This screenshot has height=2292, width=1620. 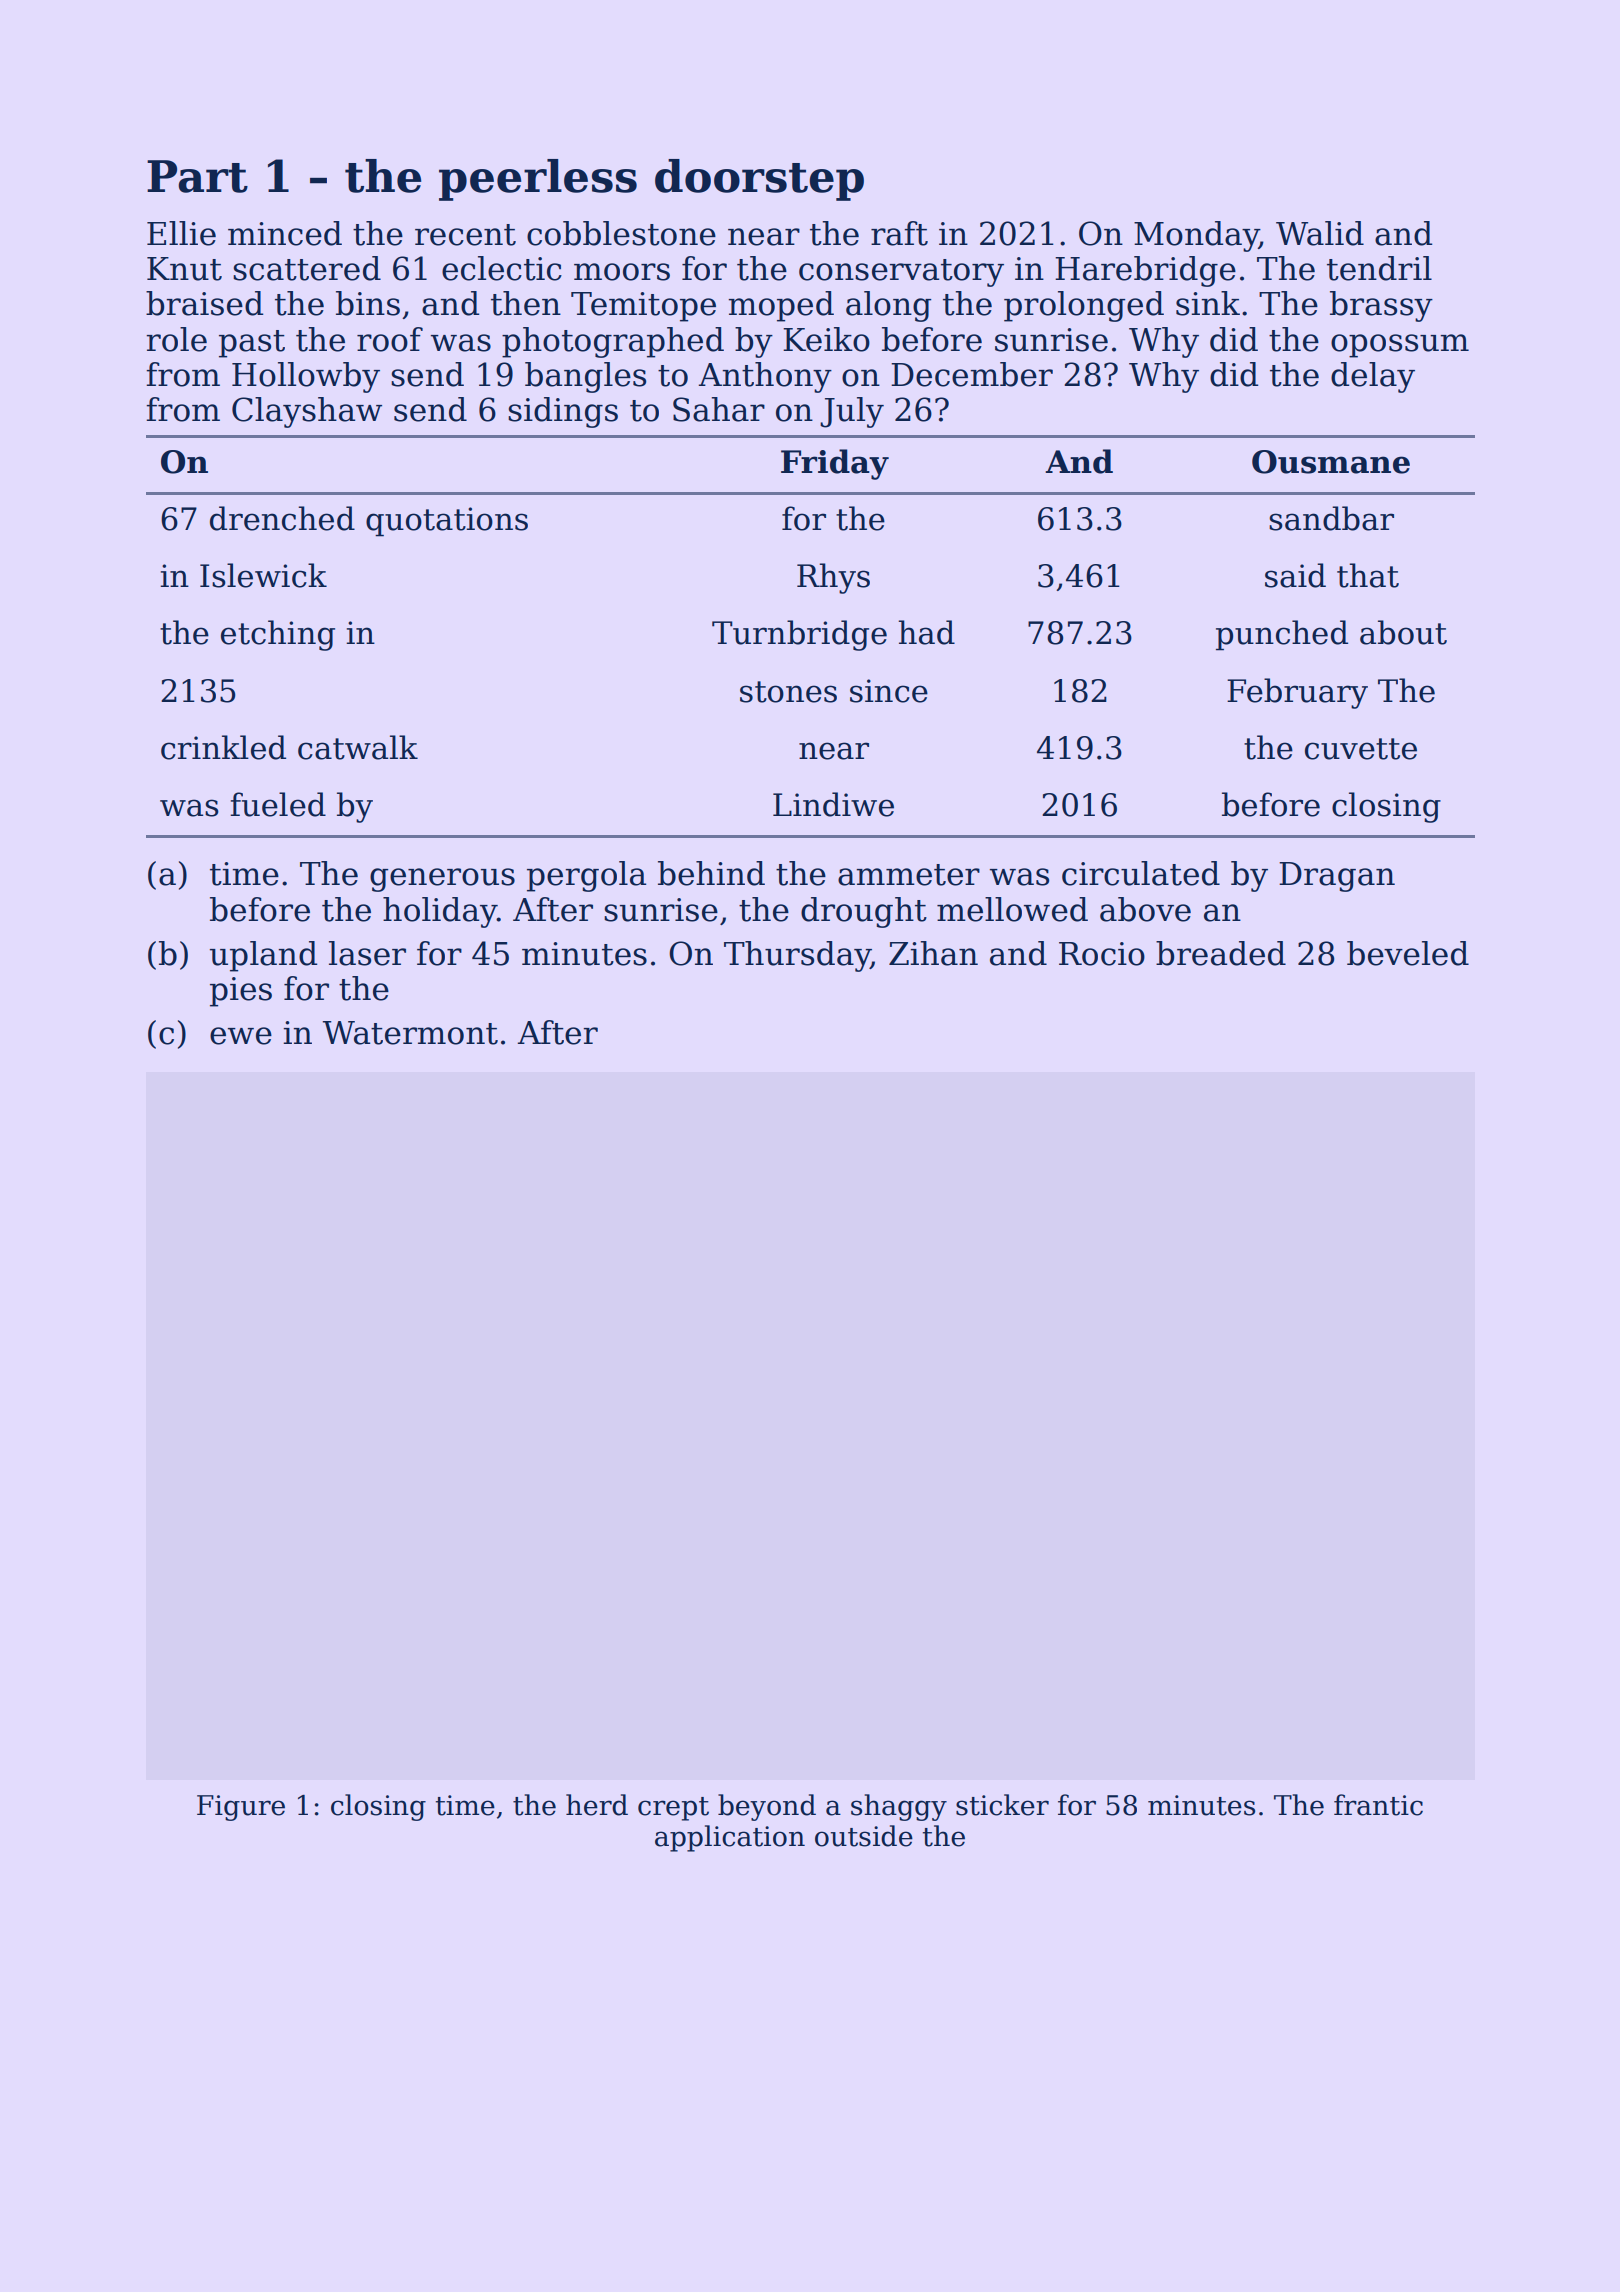 I want to click on prolonged, so click(x=1084, y=306).
